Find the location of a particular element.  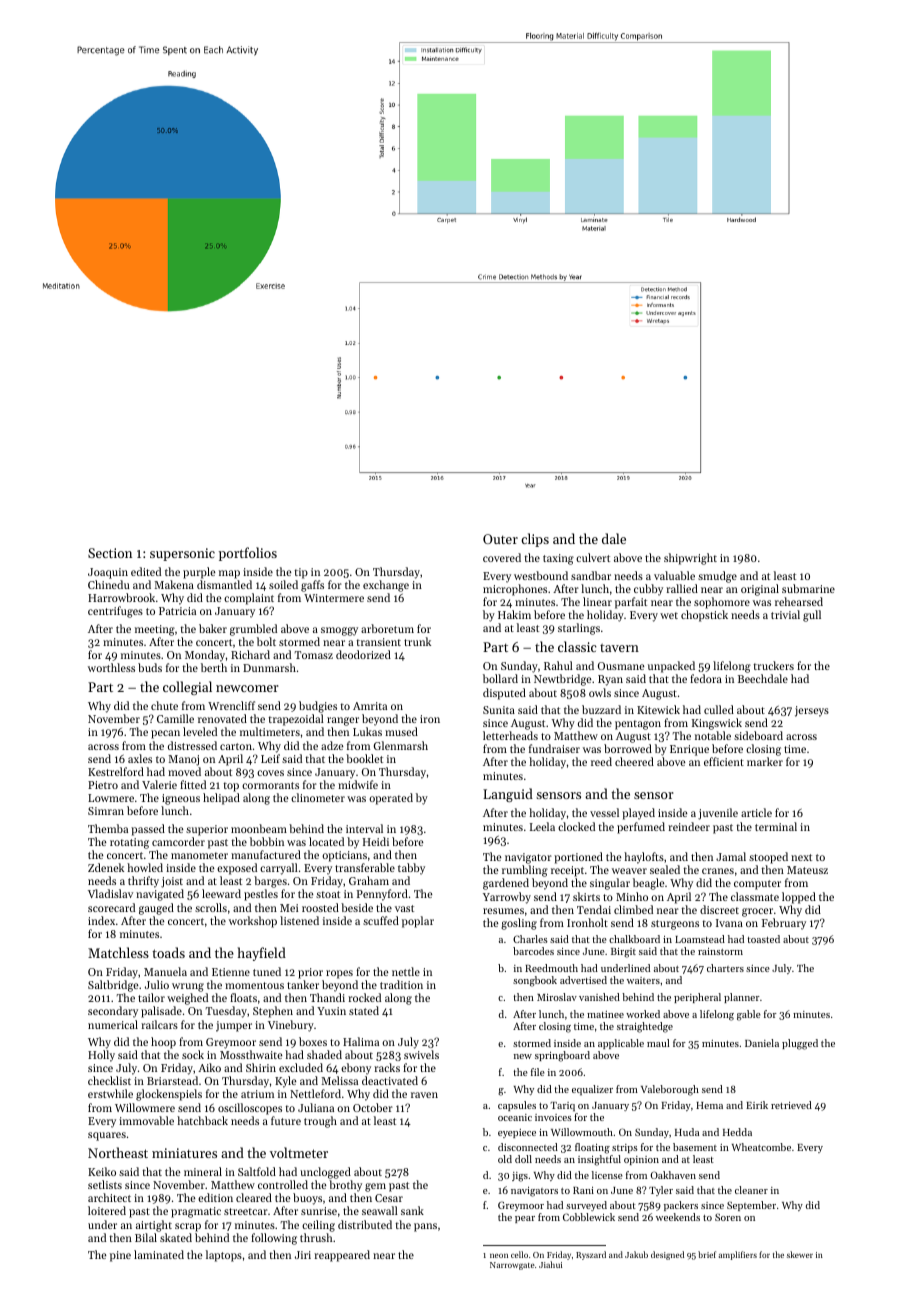

shipwright is located at coordinates (690, 559).
